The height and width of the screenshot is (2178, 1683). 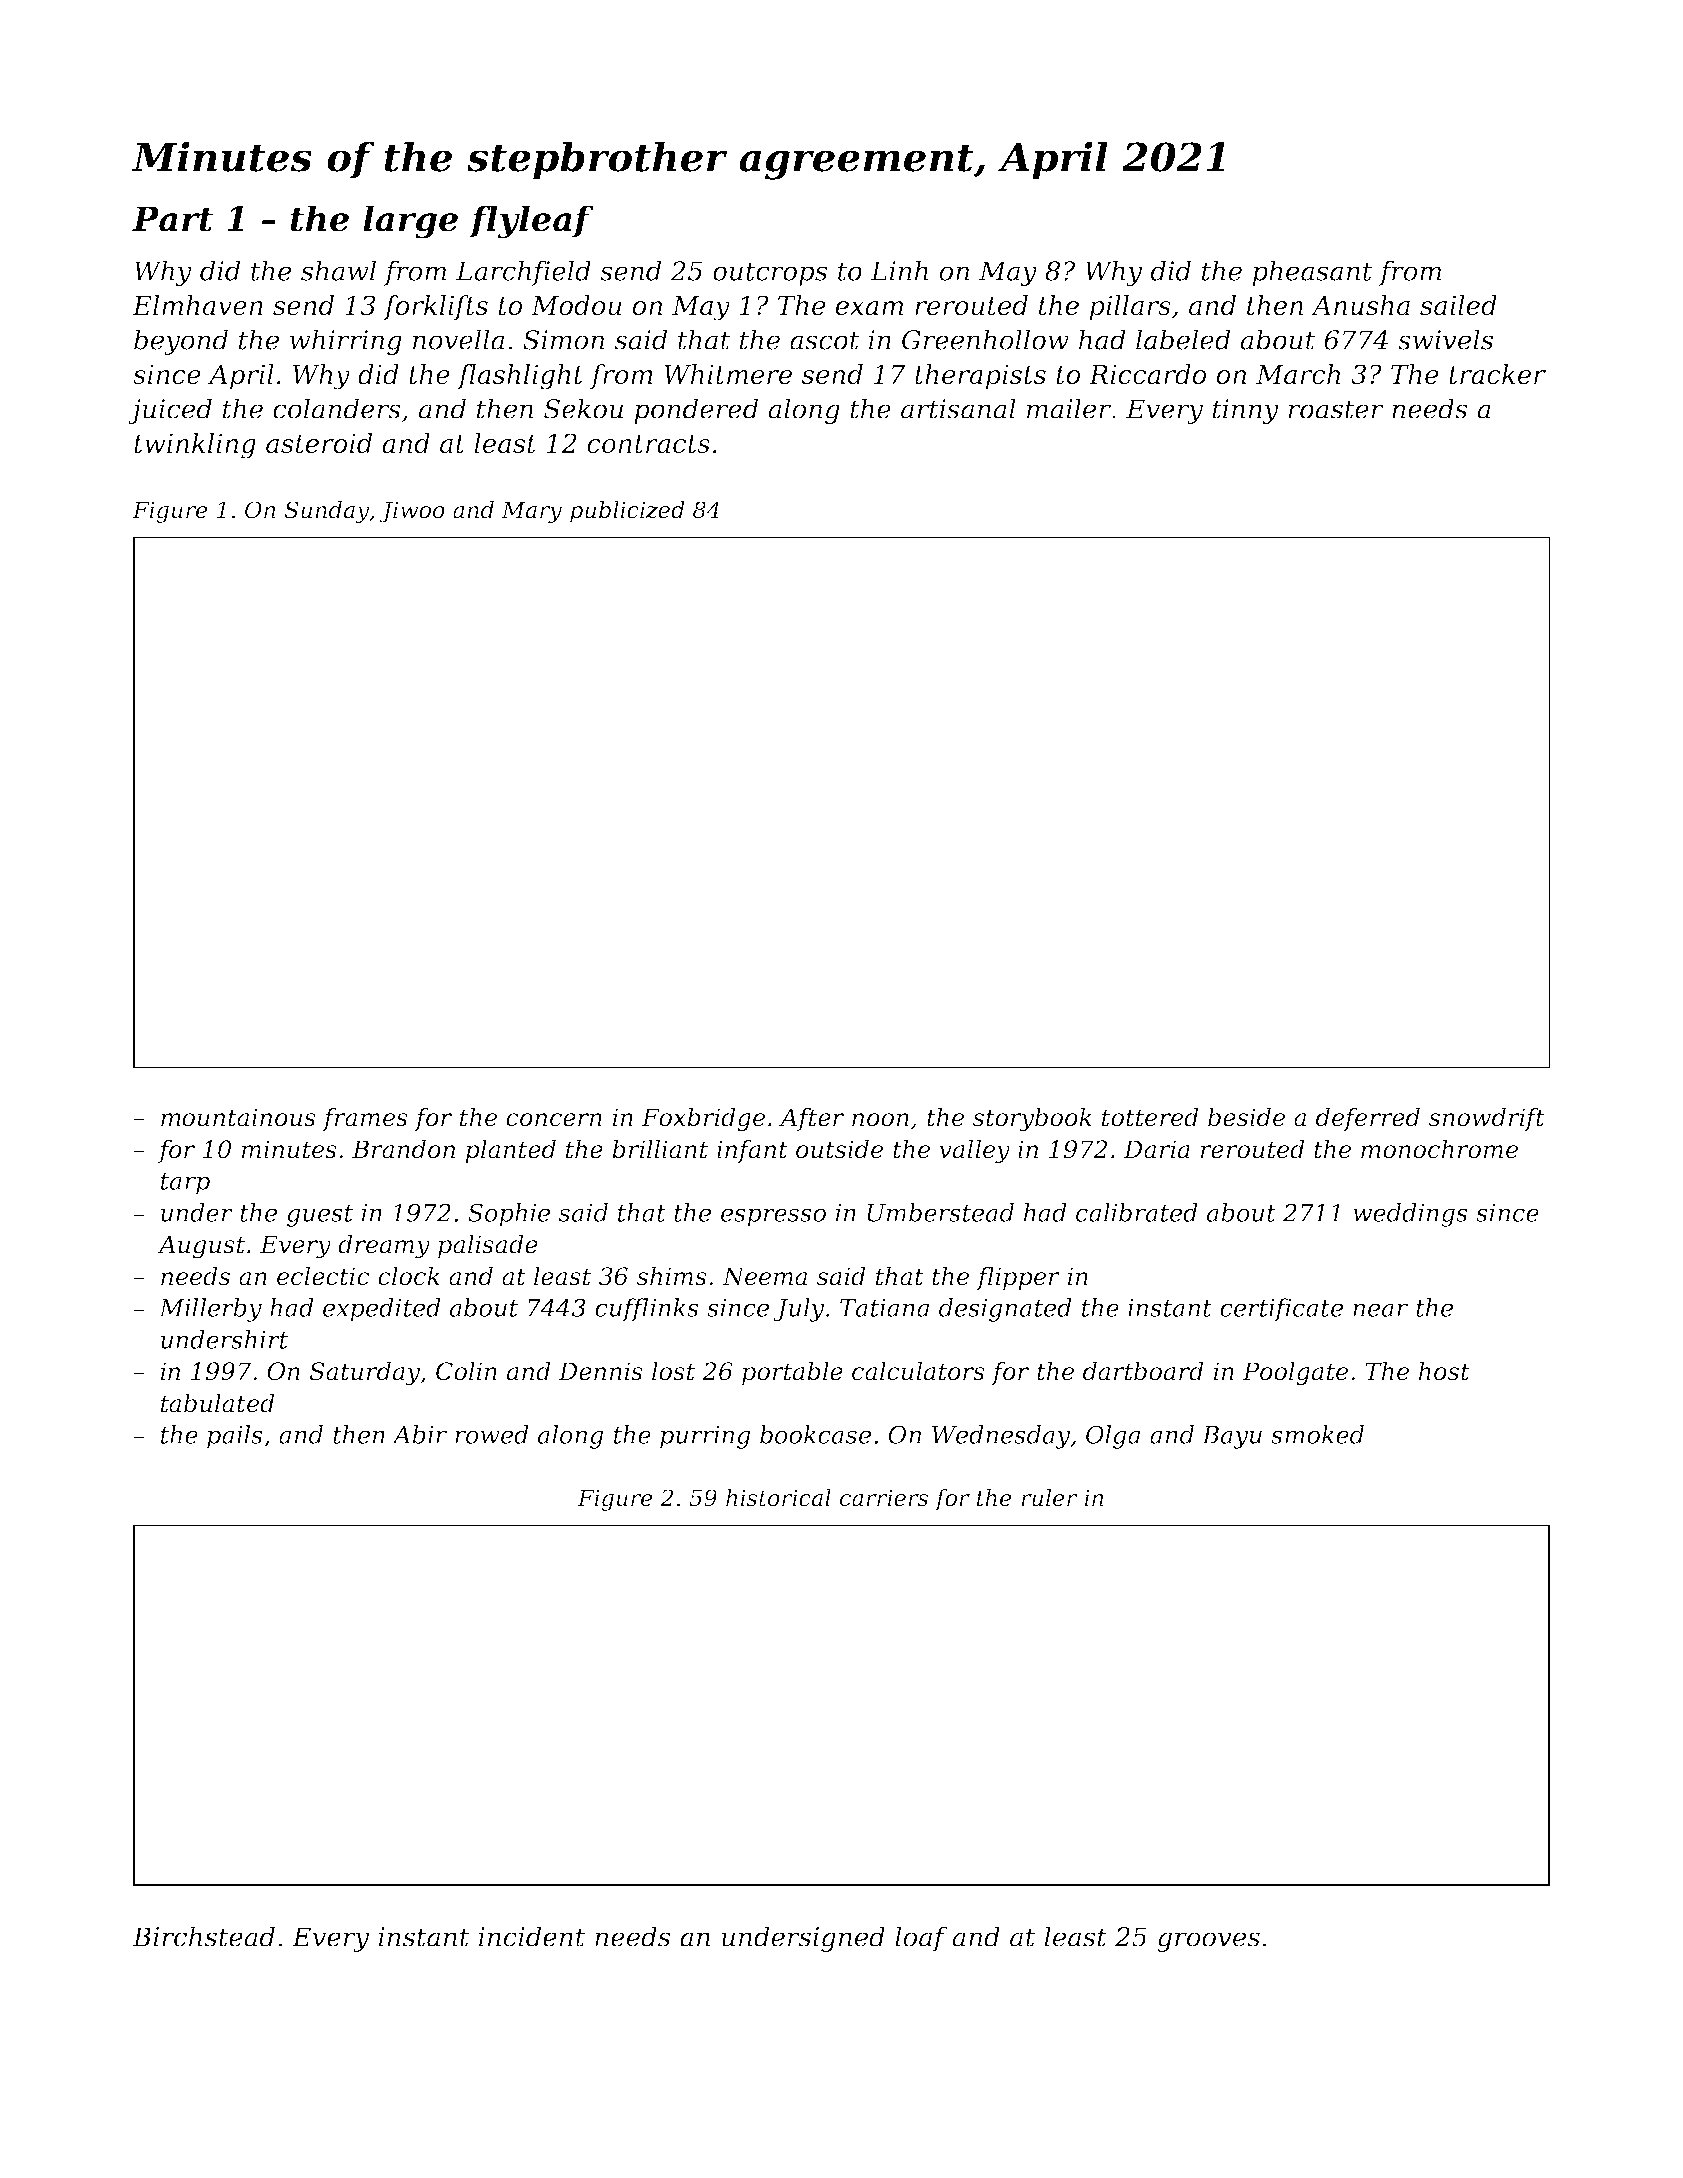 What do you see at coordinates (532, 1936) in the screenshot?
I see `incident` at bounding box center [532, 1936].
